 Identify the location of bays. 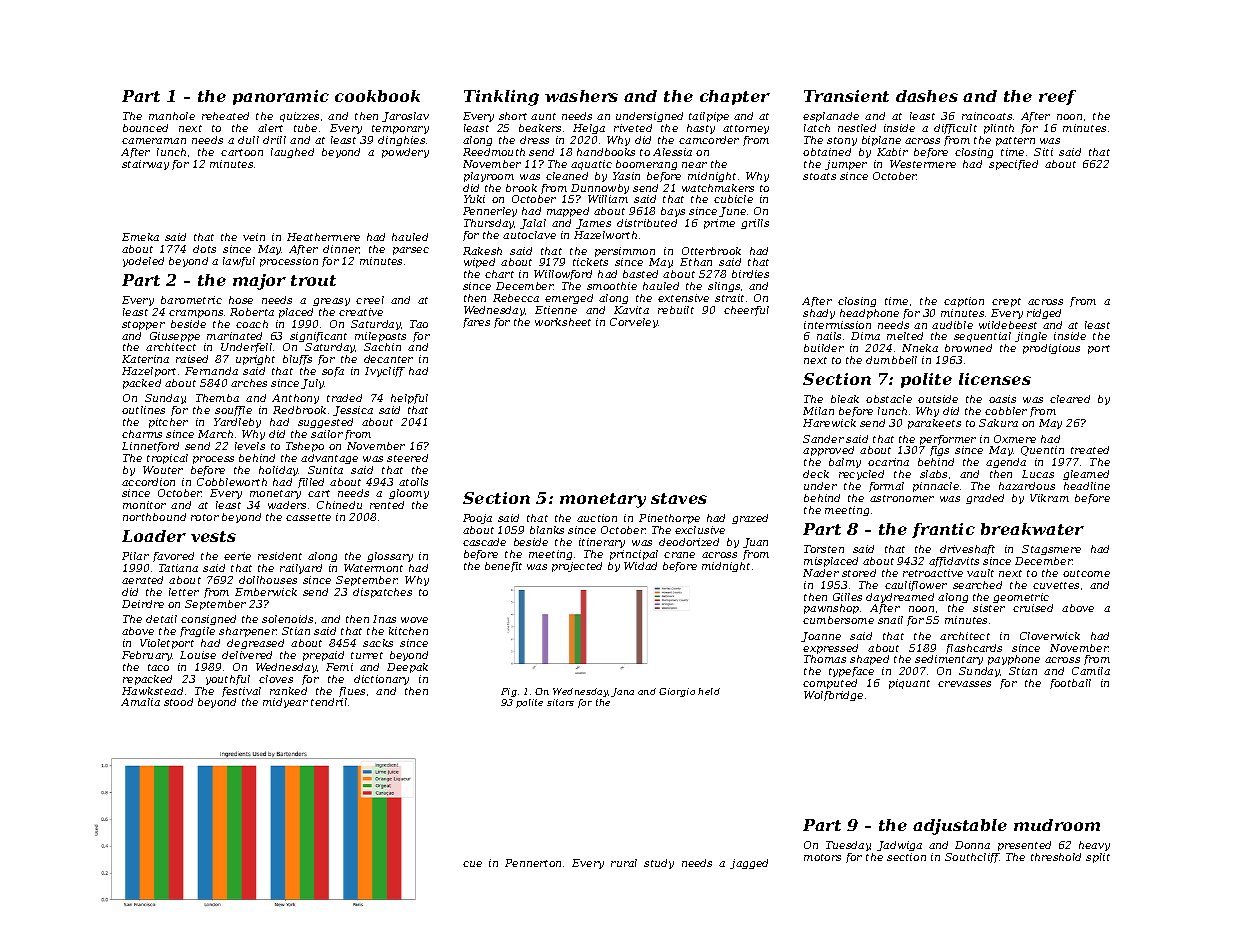
(673, 212).
